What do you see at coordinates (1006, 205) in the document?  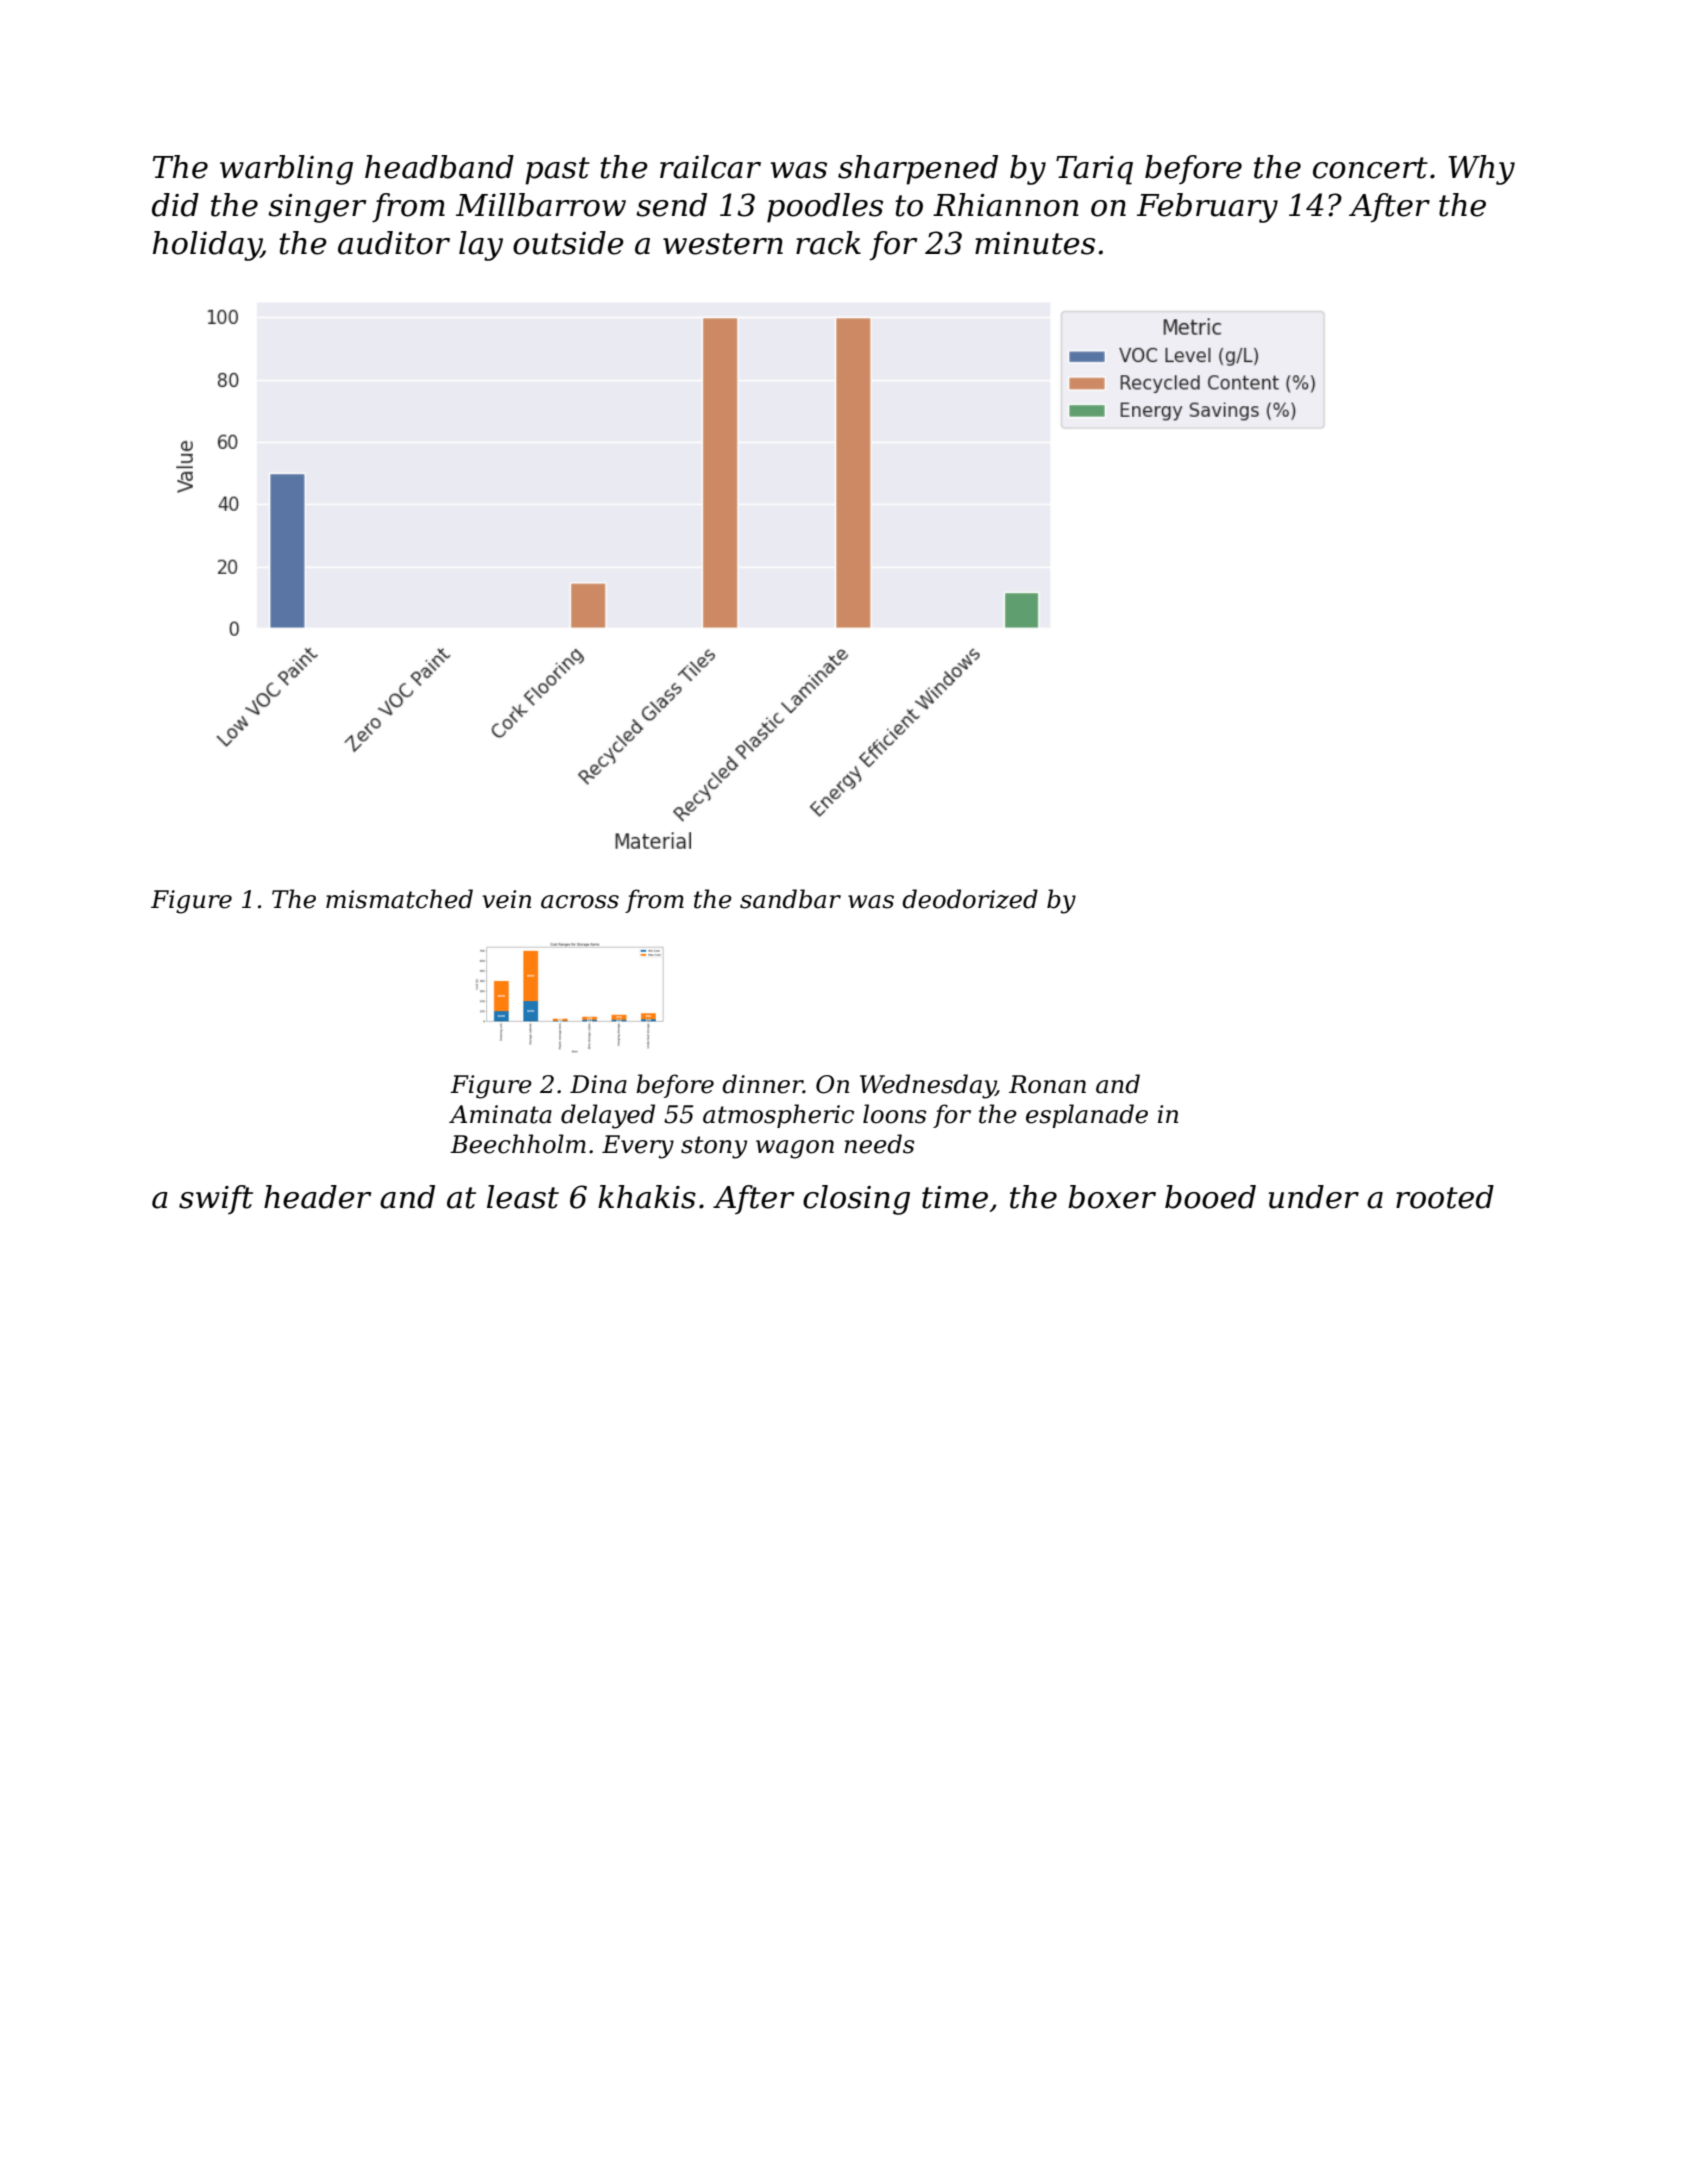 I see `Rhiannon` at bounding box center [1006, 205].
